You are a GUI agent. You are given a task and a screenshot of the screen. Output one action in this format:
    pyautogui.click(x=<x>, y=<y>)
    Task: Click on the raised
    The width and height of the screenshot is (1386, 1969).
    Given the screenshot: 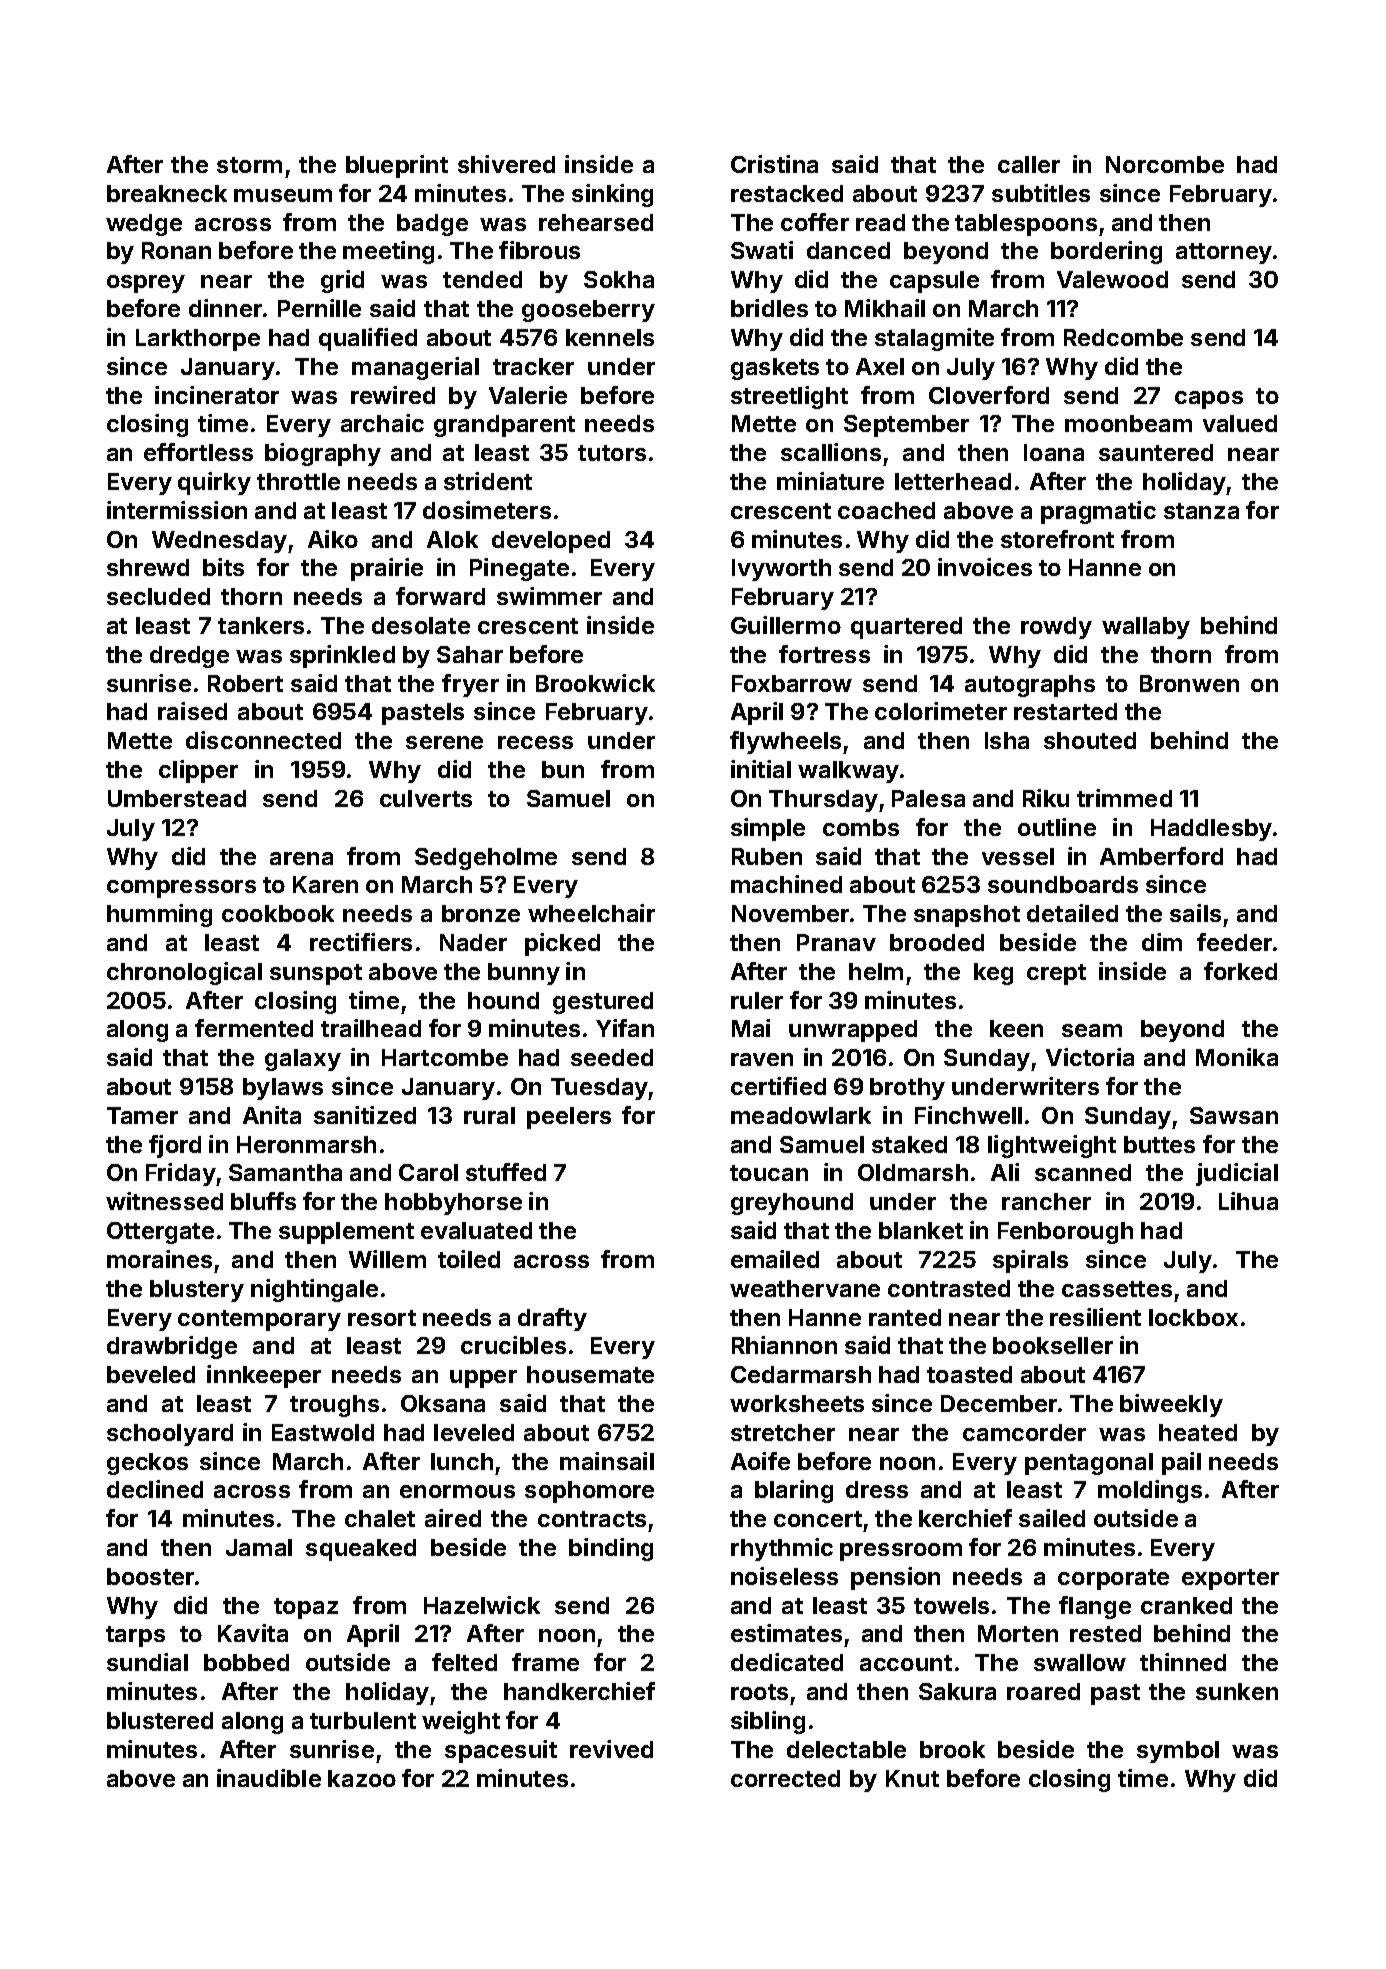 What is the action you would take?
    pyautogui.click(x=192, y=711)
